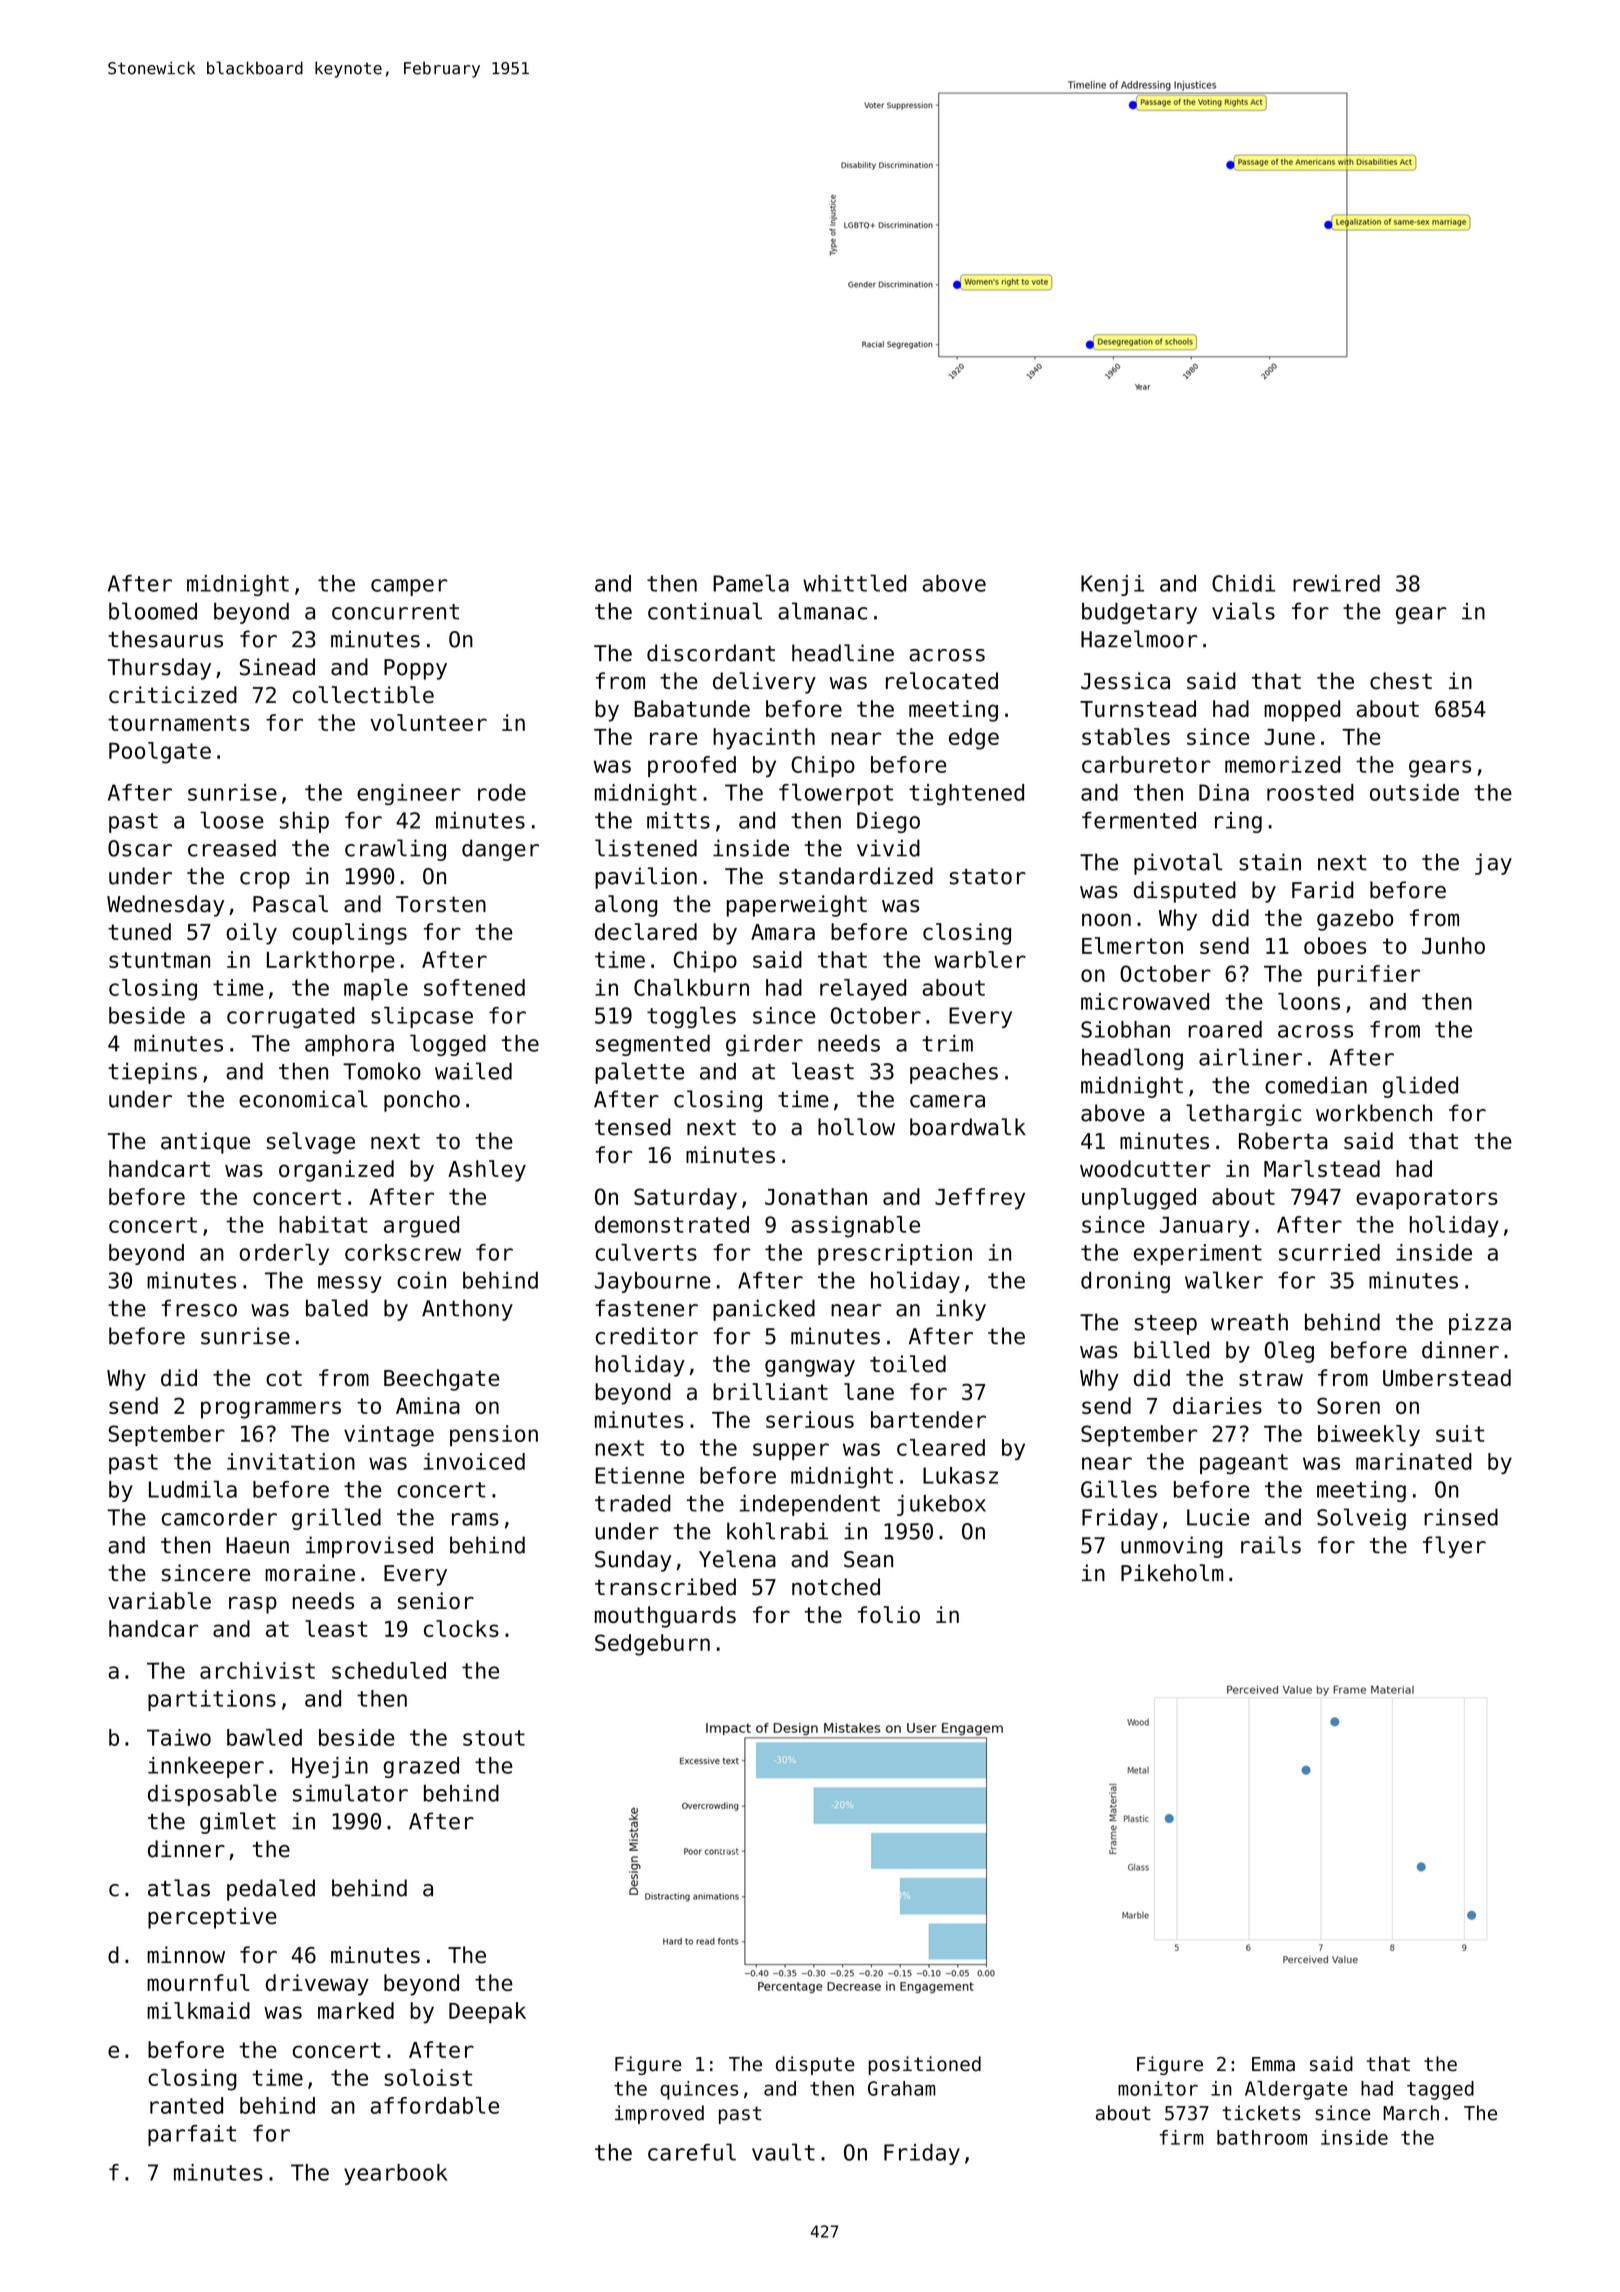  I want to click on rails, so click(1271, 1545).
